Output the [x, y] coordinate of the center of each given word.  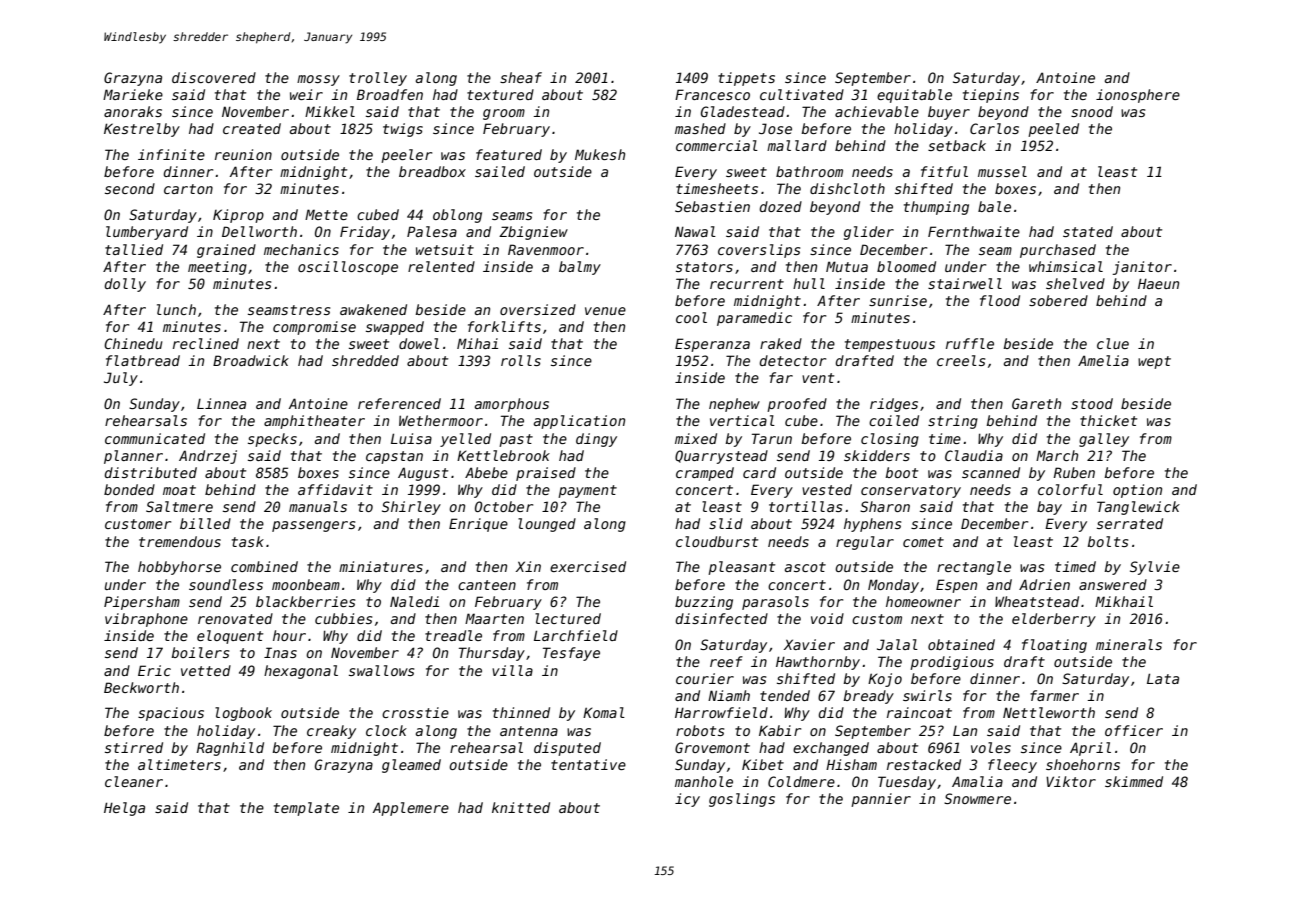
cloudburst [717, 541]
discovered [214, 77]
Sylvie [1155, 568]
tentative [588, 764]
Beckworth [141, 687]
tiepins [991, 96]
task [248, 541]
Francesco [712, 94]
